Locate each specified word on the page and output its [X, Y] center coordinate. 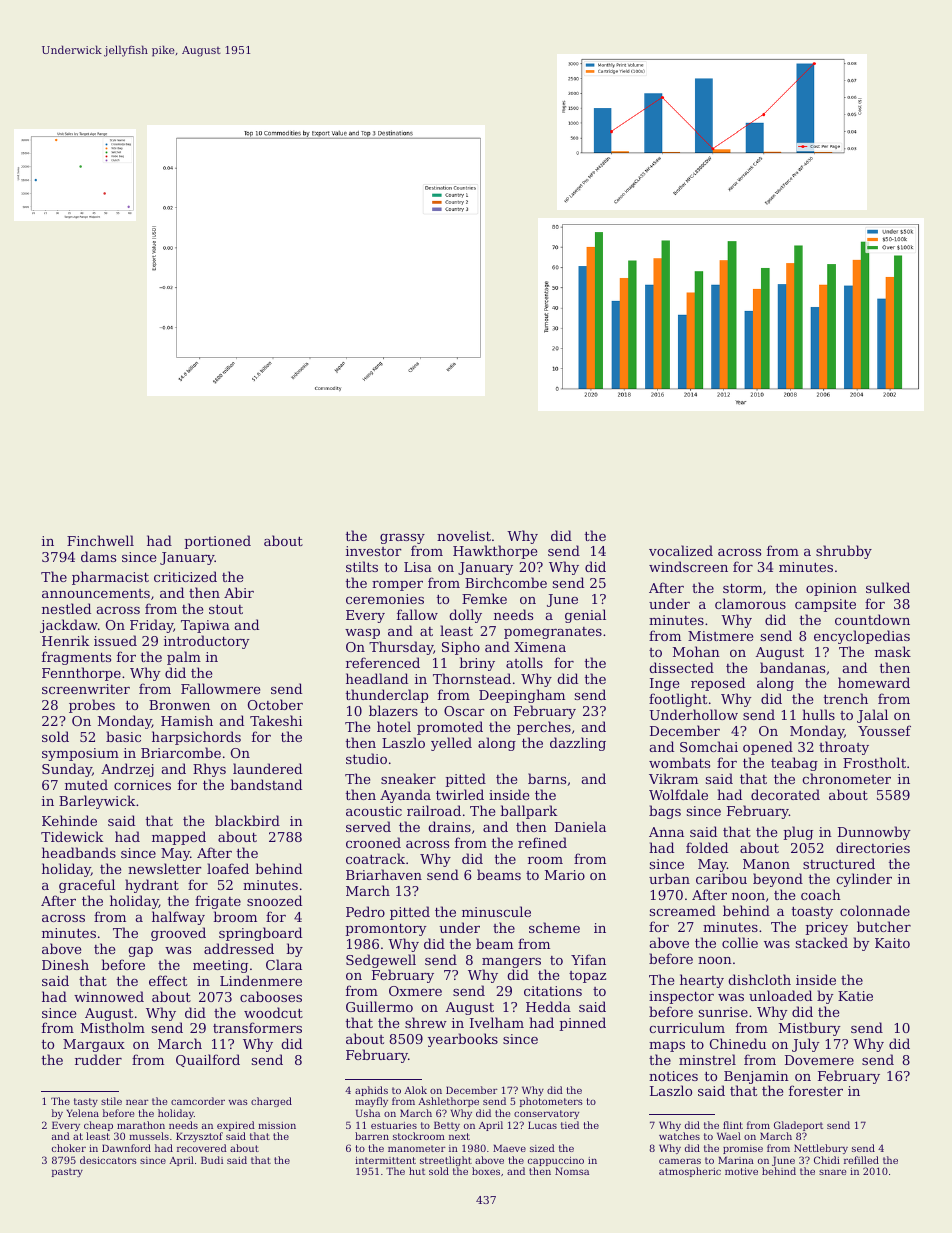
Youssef [884, 730]
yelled [451, 744]
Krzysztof [199, 1137]
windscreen [688, 566]
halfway [178, 918]
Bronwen [179, 705]
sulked [888, 587]
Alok [415, 1090]
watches [679, 1136]
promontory [386, 929]
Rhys [209, 770]
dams [98, 556]
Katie [855, 996]
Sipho [461, 648]
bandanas [792, 667]
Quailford [208, 1060]
